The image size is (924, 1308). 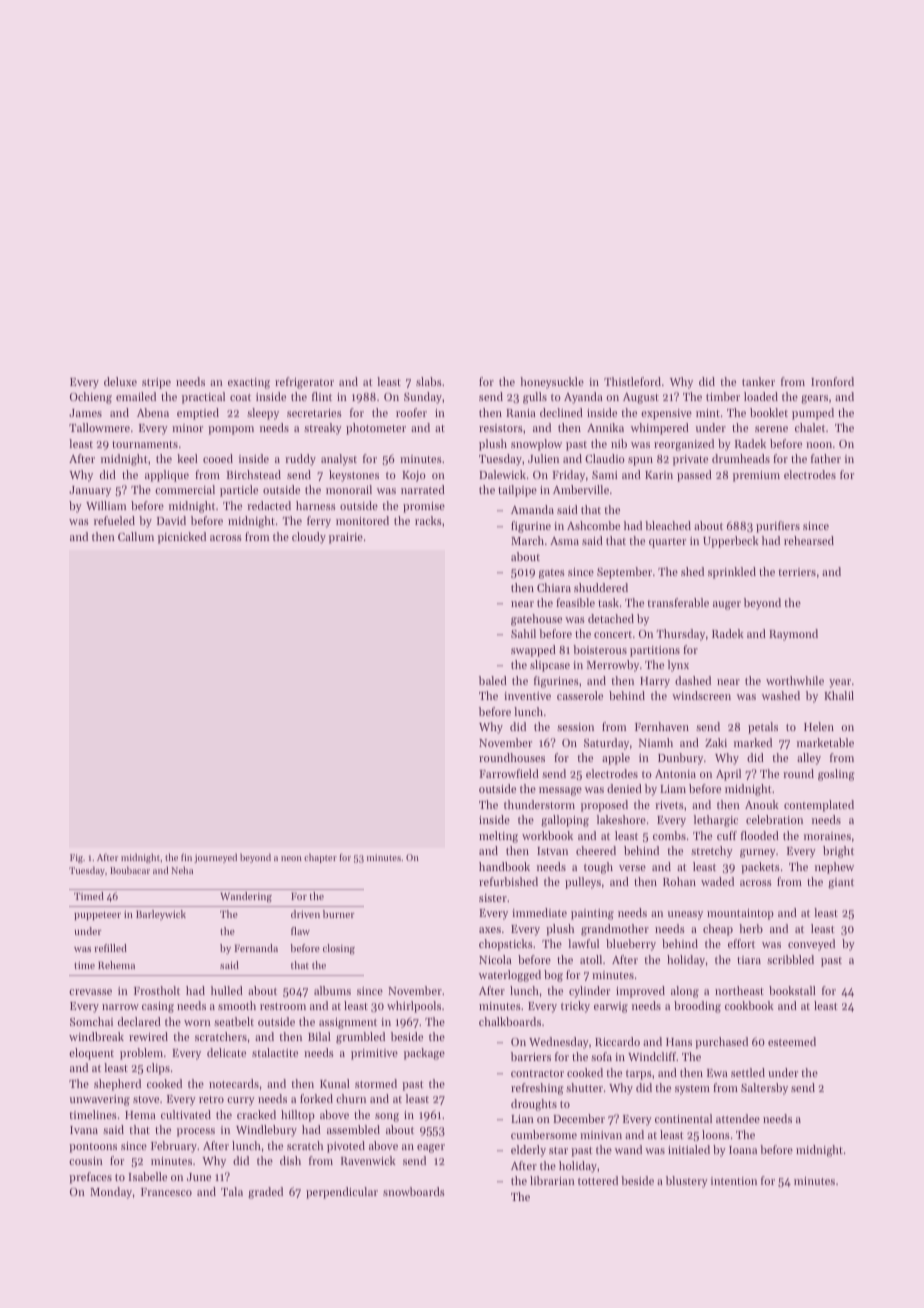 I want to click on handbook, so click(x=504, y=866).
